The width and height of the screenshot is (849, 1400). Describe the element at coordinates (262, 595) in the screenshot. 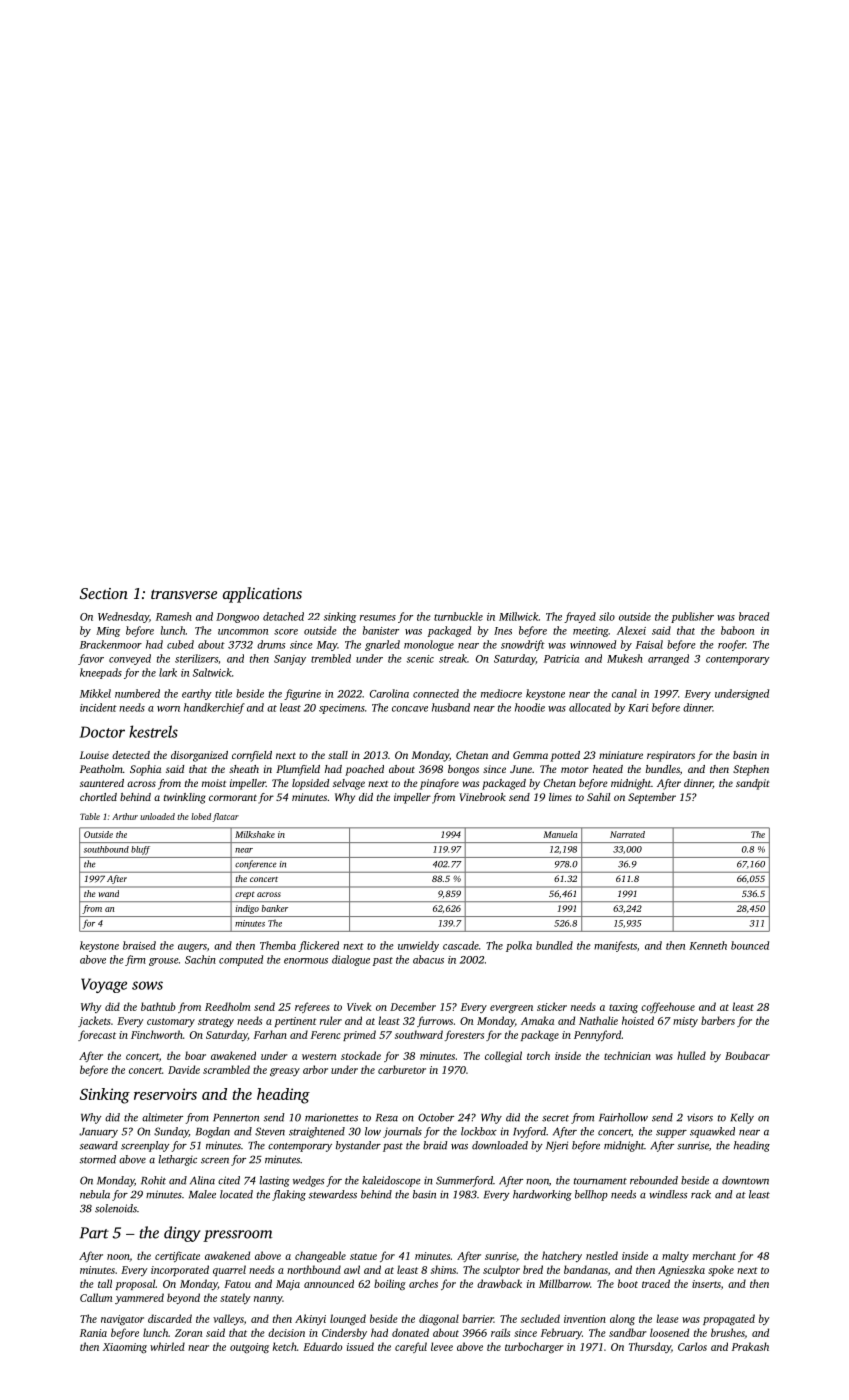

I see `applications` at that location.
